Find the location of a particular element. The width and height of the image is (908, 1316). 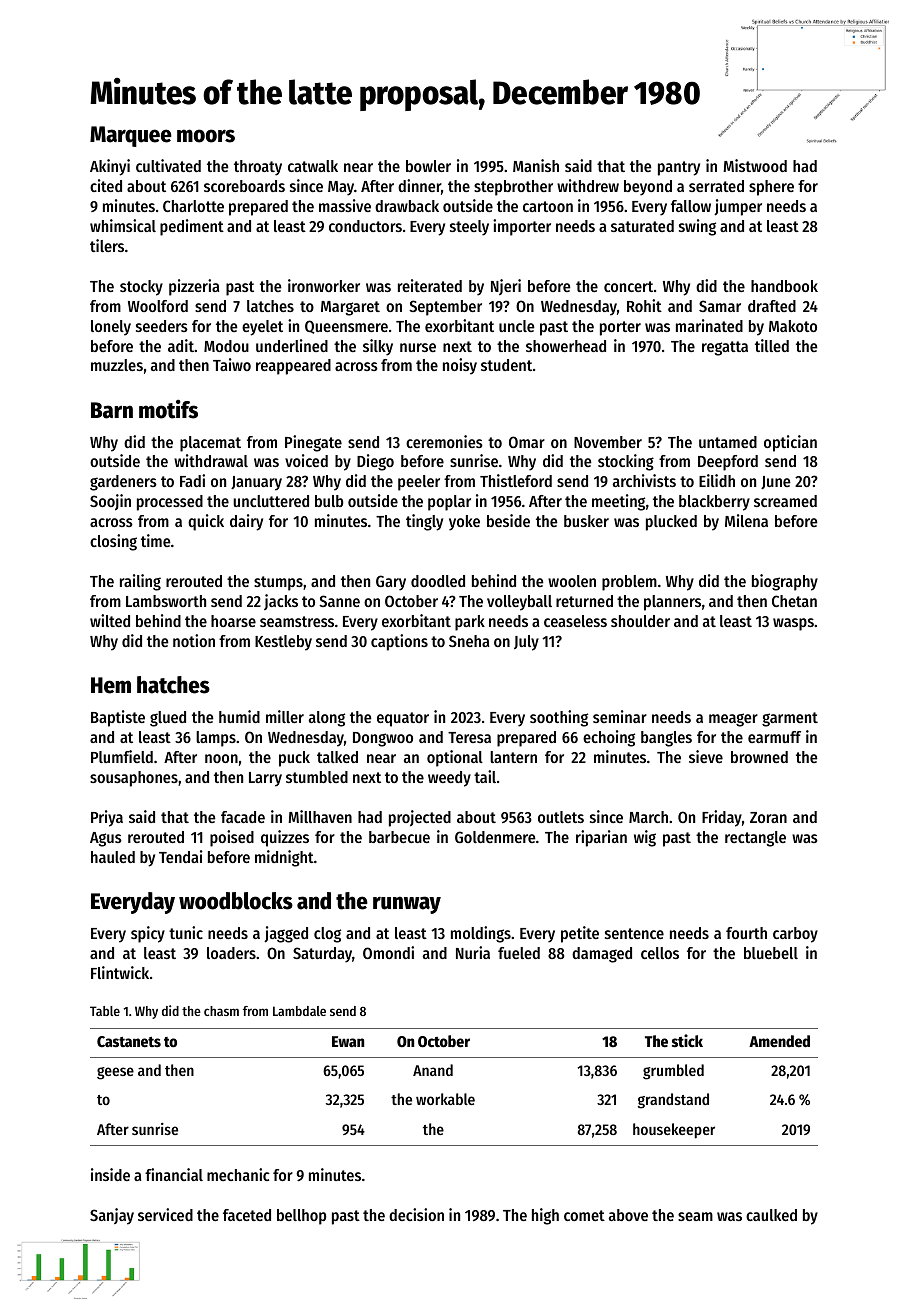

biography is located at coordinates (785, 582).
